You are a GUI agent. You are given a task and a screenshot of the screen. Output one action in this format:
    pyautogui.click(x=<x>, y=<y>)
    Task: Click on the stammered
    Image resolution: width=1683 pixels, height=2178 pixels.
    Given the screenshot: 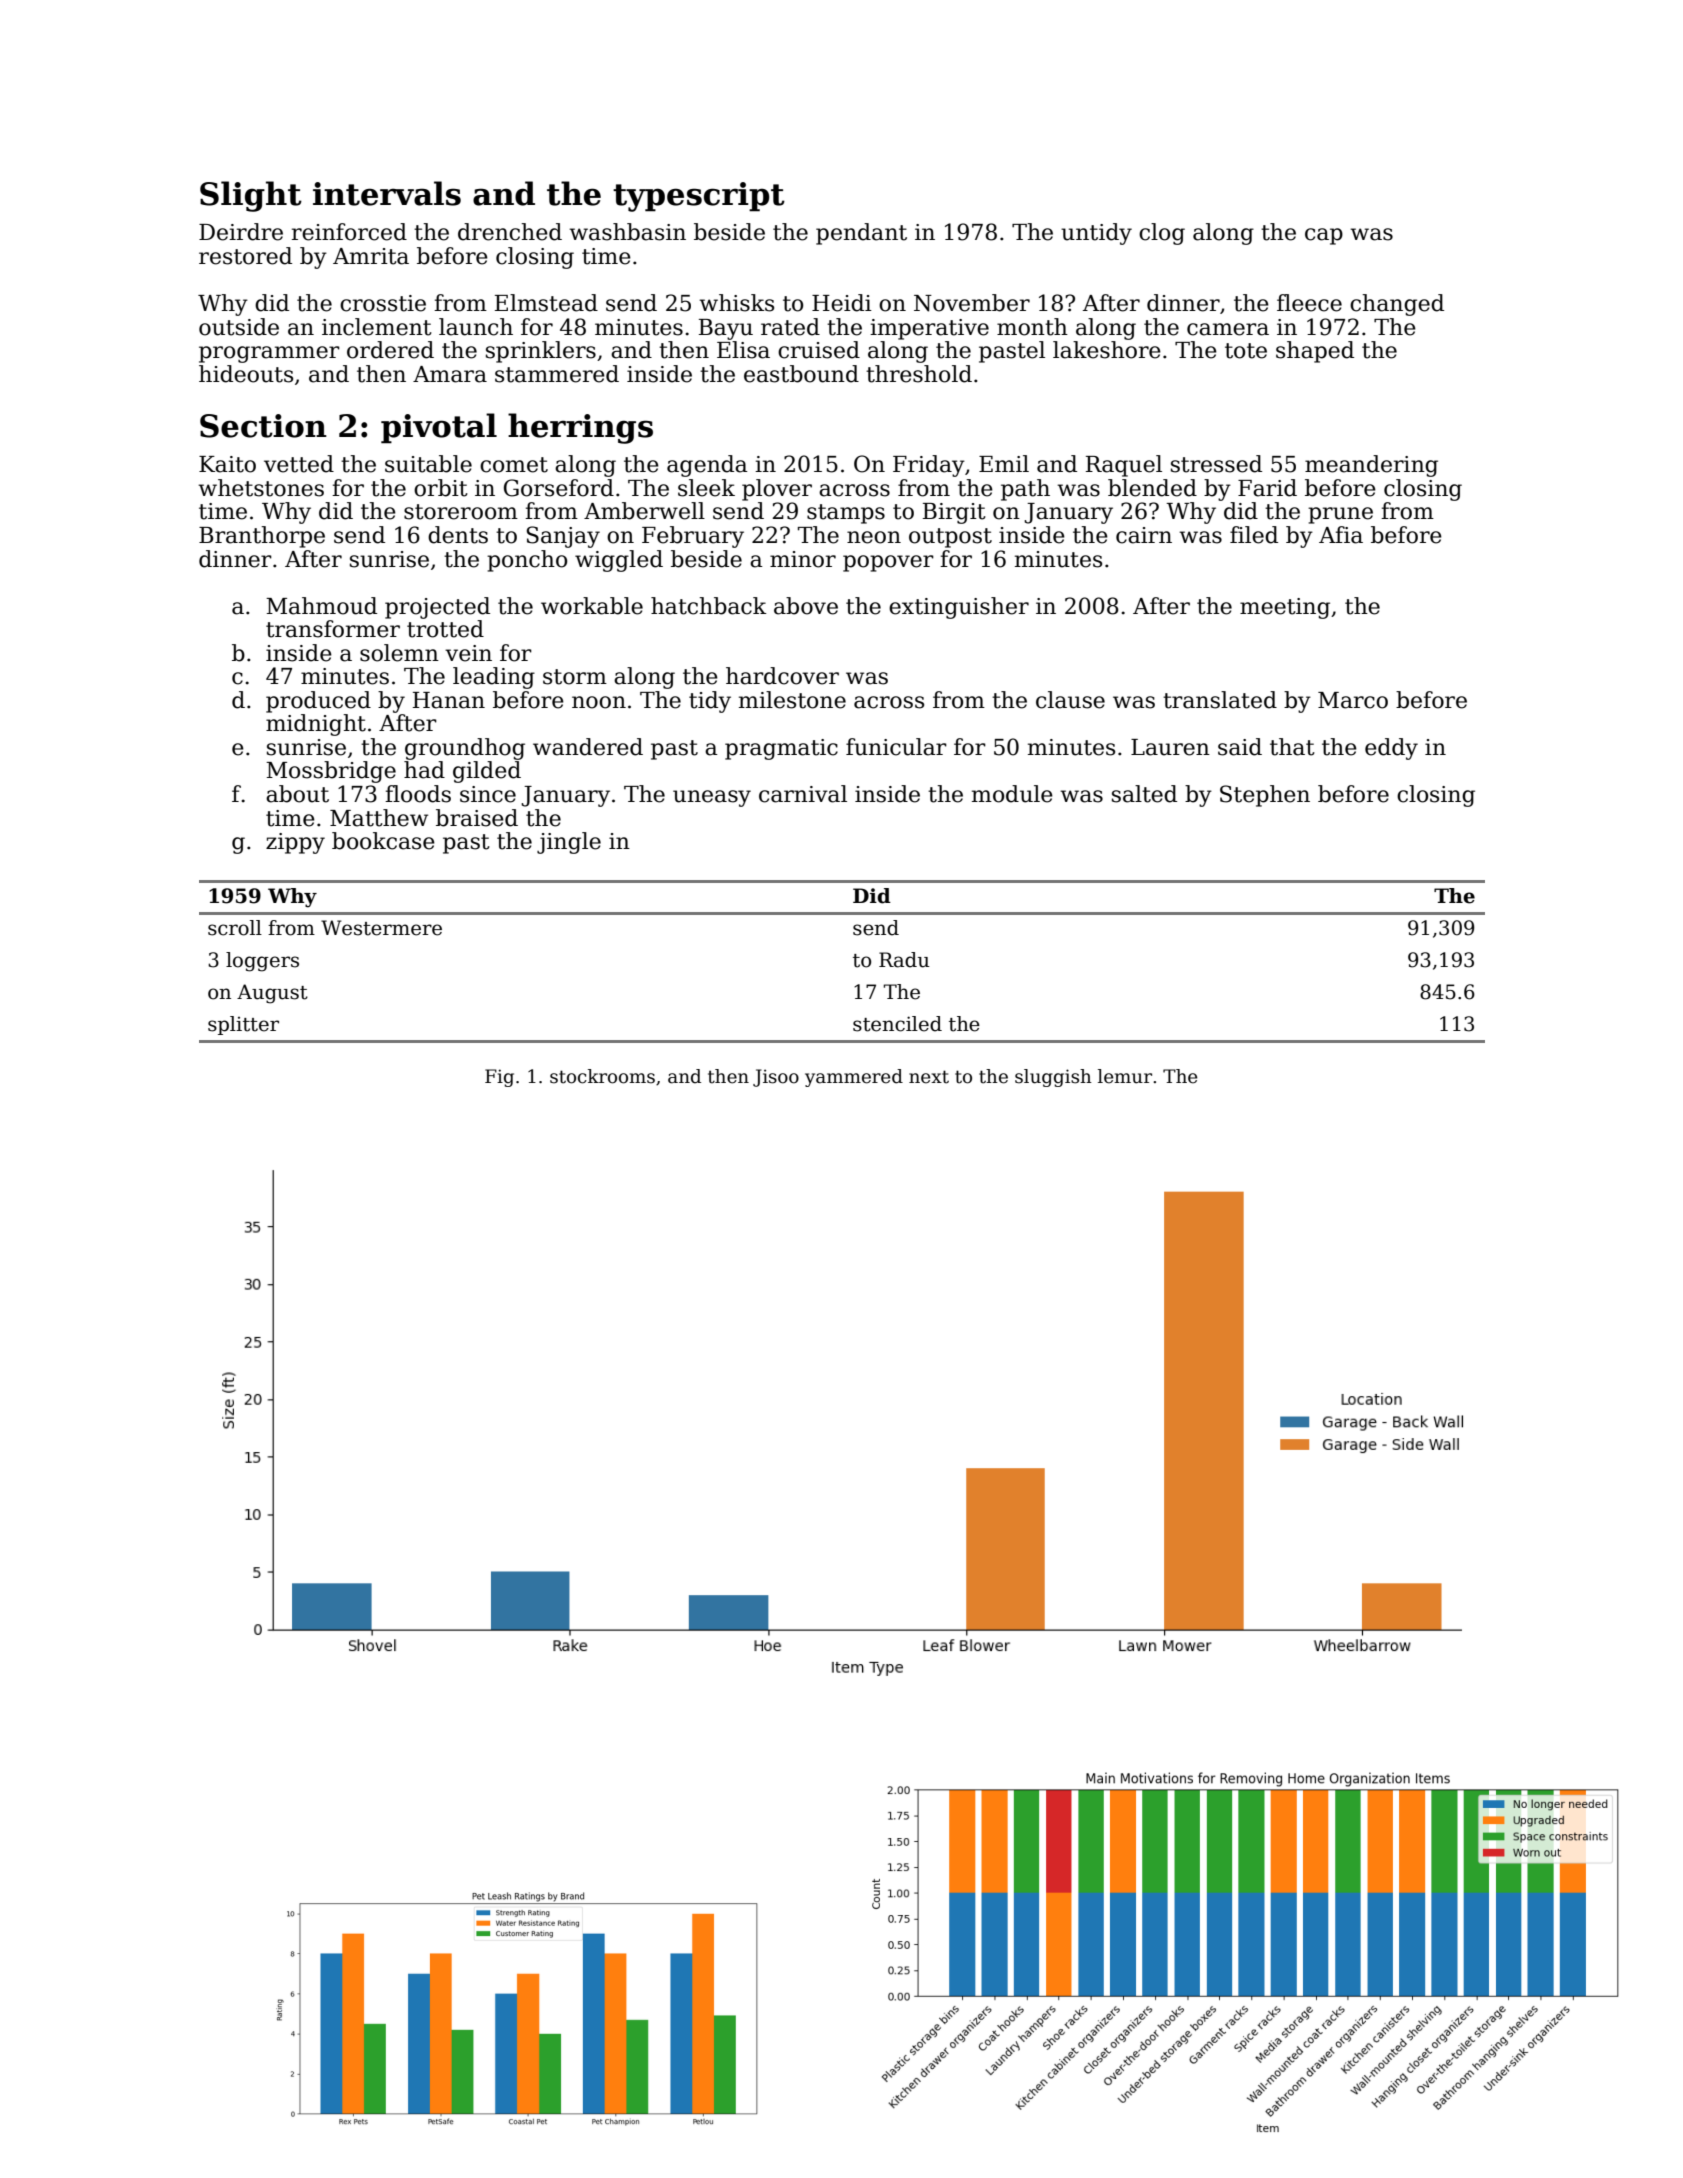 What is the action you would take?
    pyautogui.click(x=557, y=374)
